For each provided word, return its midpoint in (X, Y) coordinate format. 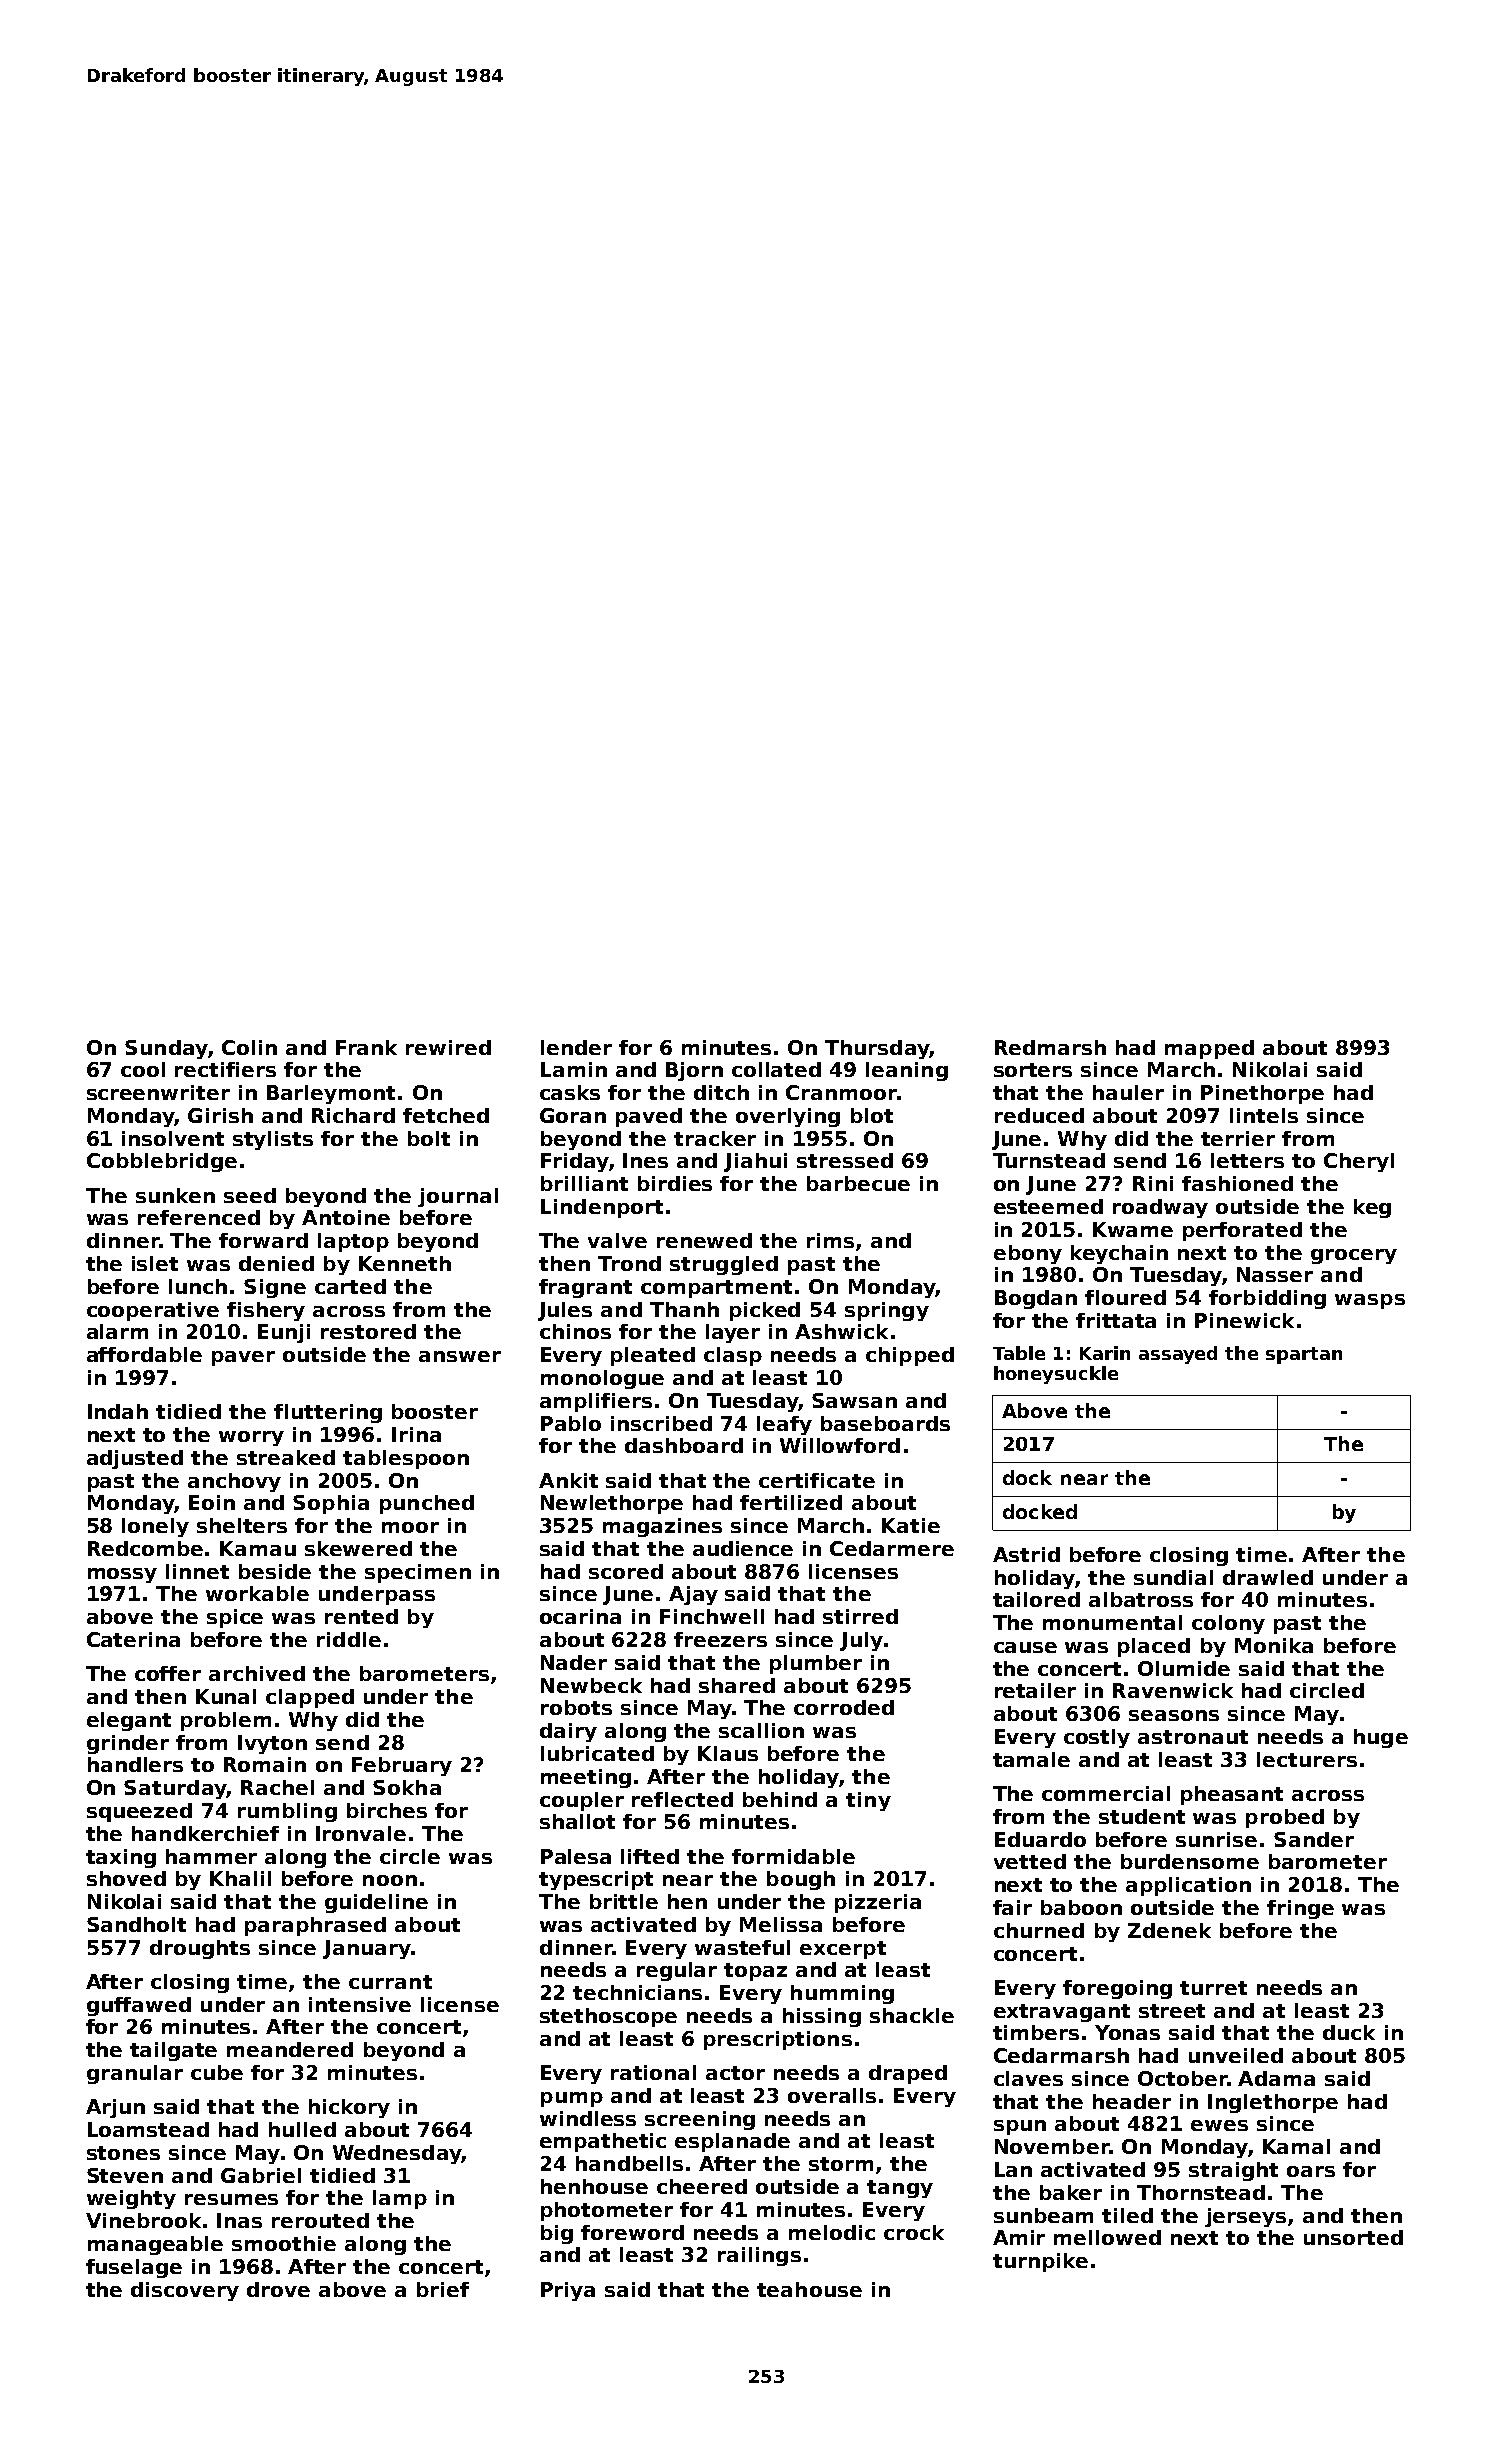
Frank (366, 1047)
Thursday (877, 1049)
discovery (185, 2291)
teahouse (809, 2289)
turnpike (1040, 2262)
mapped (1209, 1049)
